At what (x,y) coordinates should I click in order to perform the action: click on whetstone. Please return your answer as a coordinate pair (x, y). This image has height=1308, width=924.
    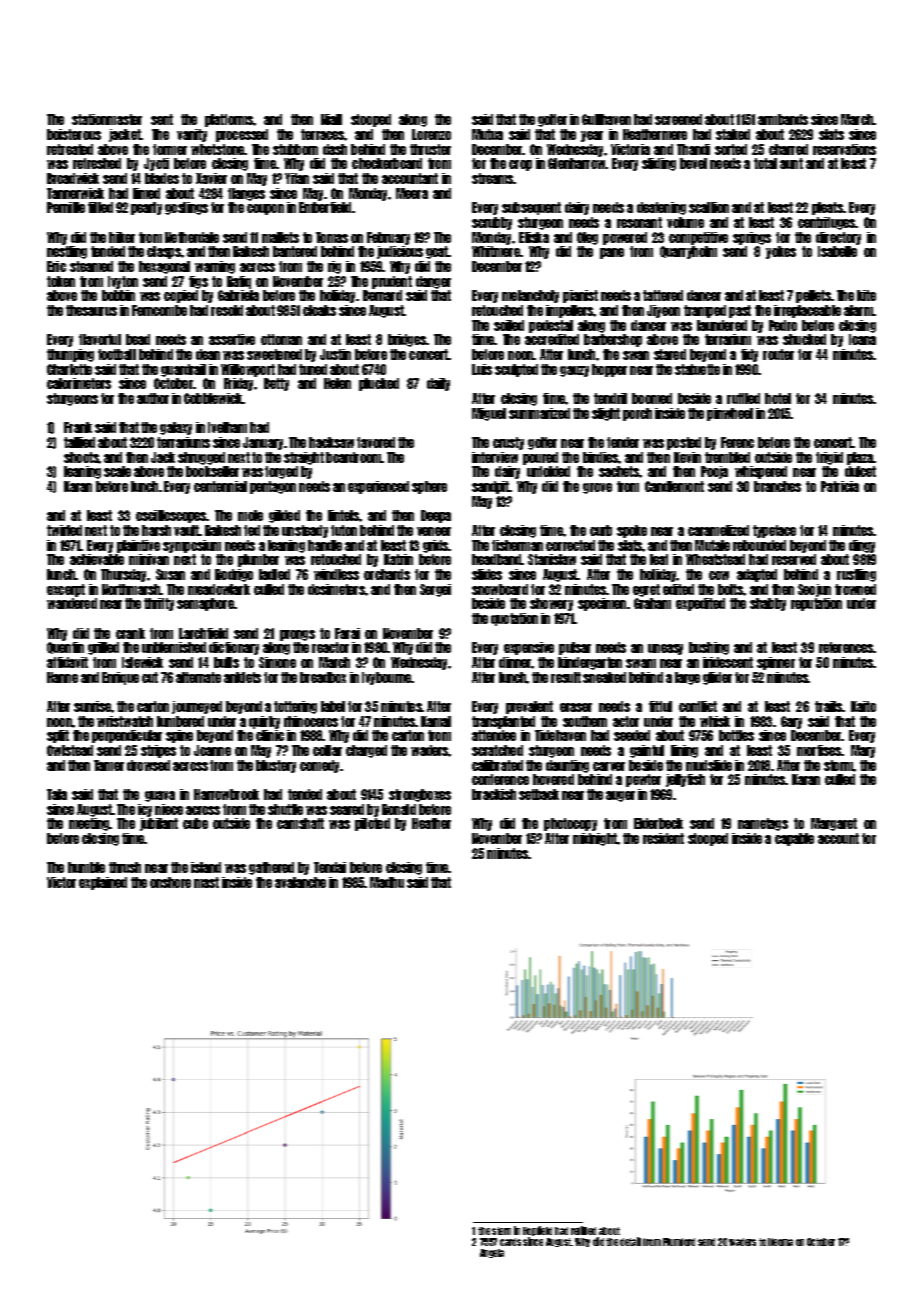
    Looking at the image, I should click on (218, 149).
